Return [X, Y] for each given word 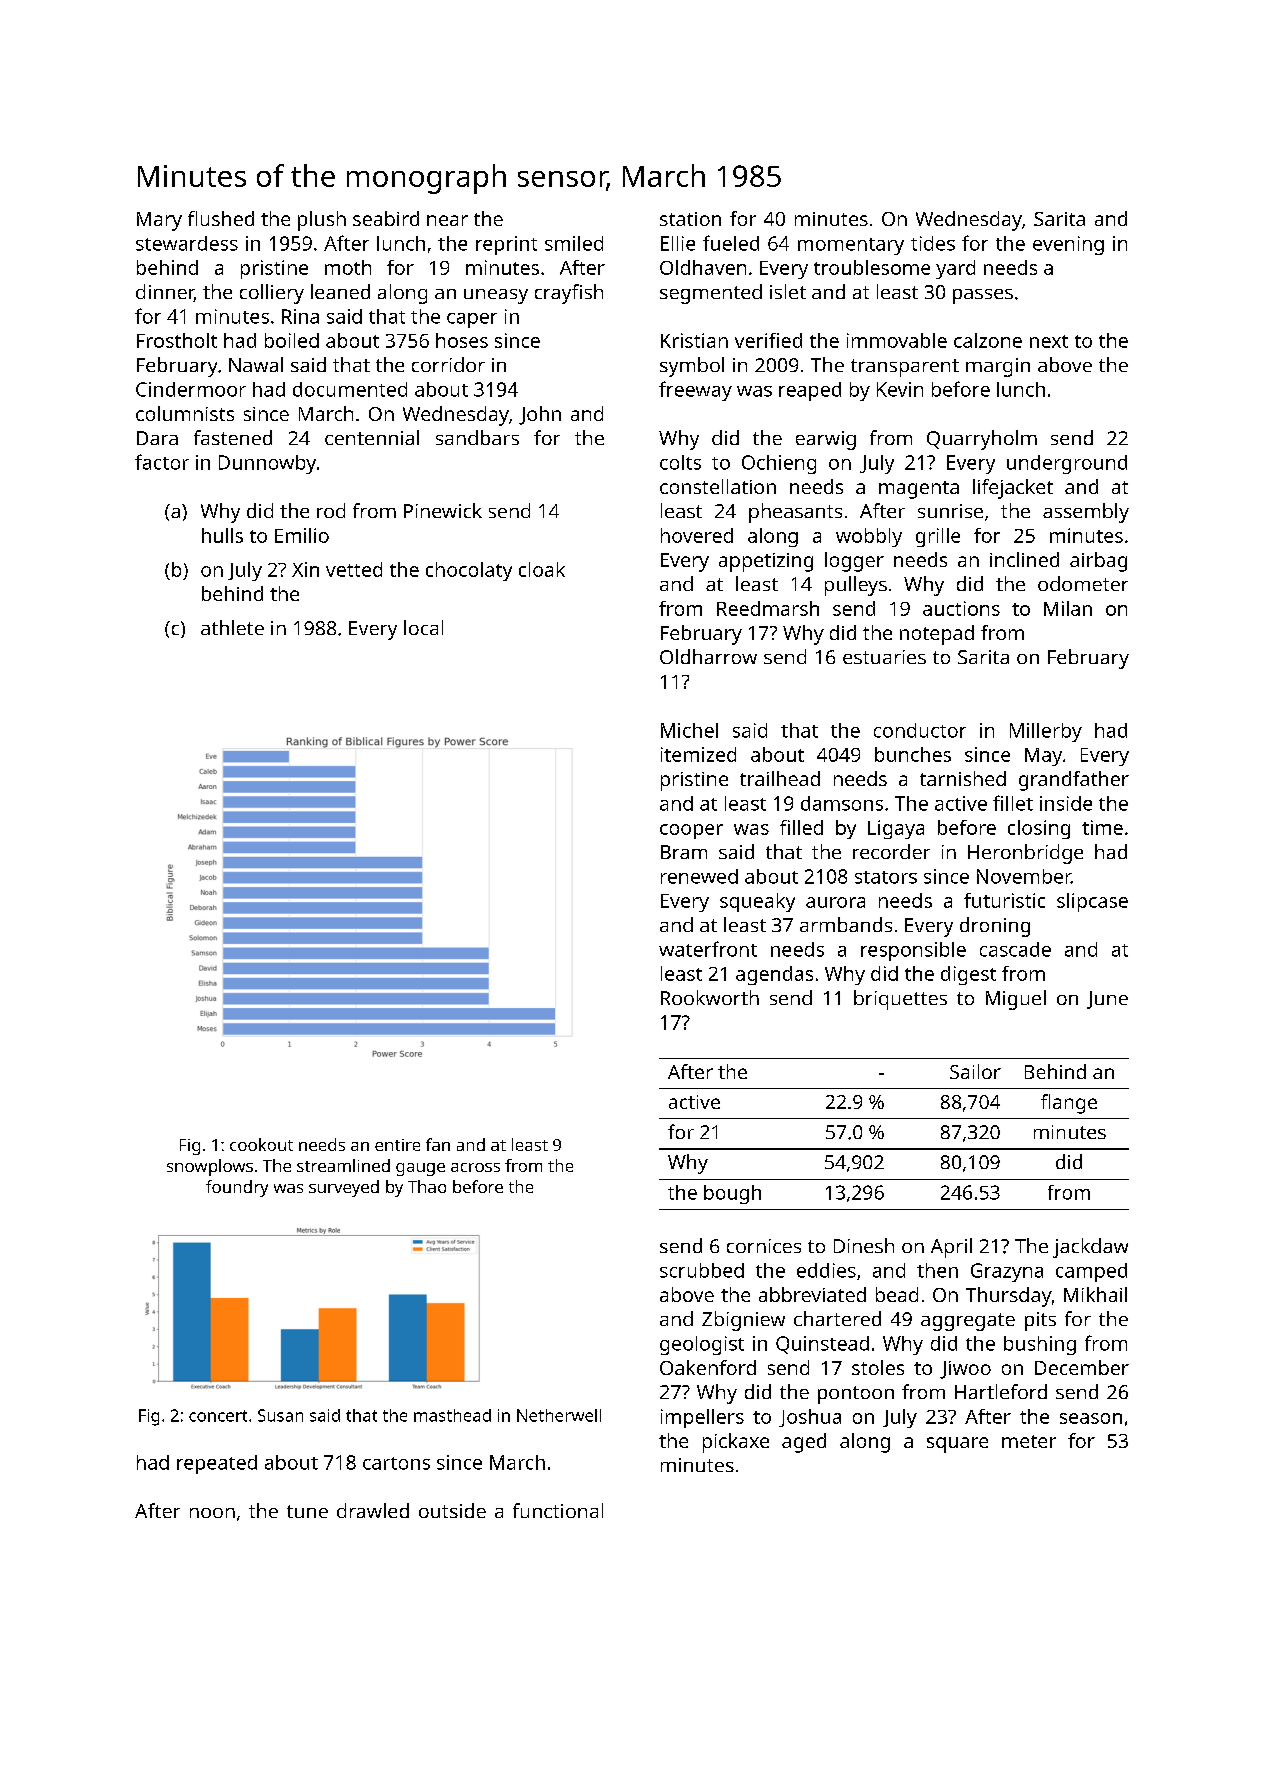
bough [732, 1194]
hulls [222, 535]
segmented [711, 294]
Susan [280, 1415]
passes [983, 296]
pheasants [795, 513]
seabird [386, 218]
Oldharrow [708, 656]
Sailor [975, 1071]
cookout [261, 1144]
